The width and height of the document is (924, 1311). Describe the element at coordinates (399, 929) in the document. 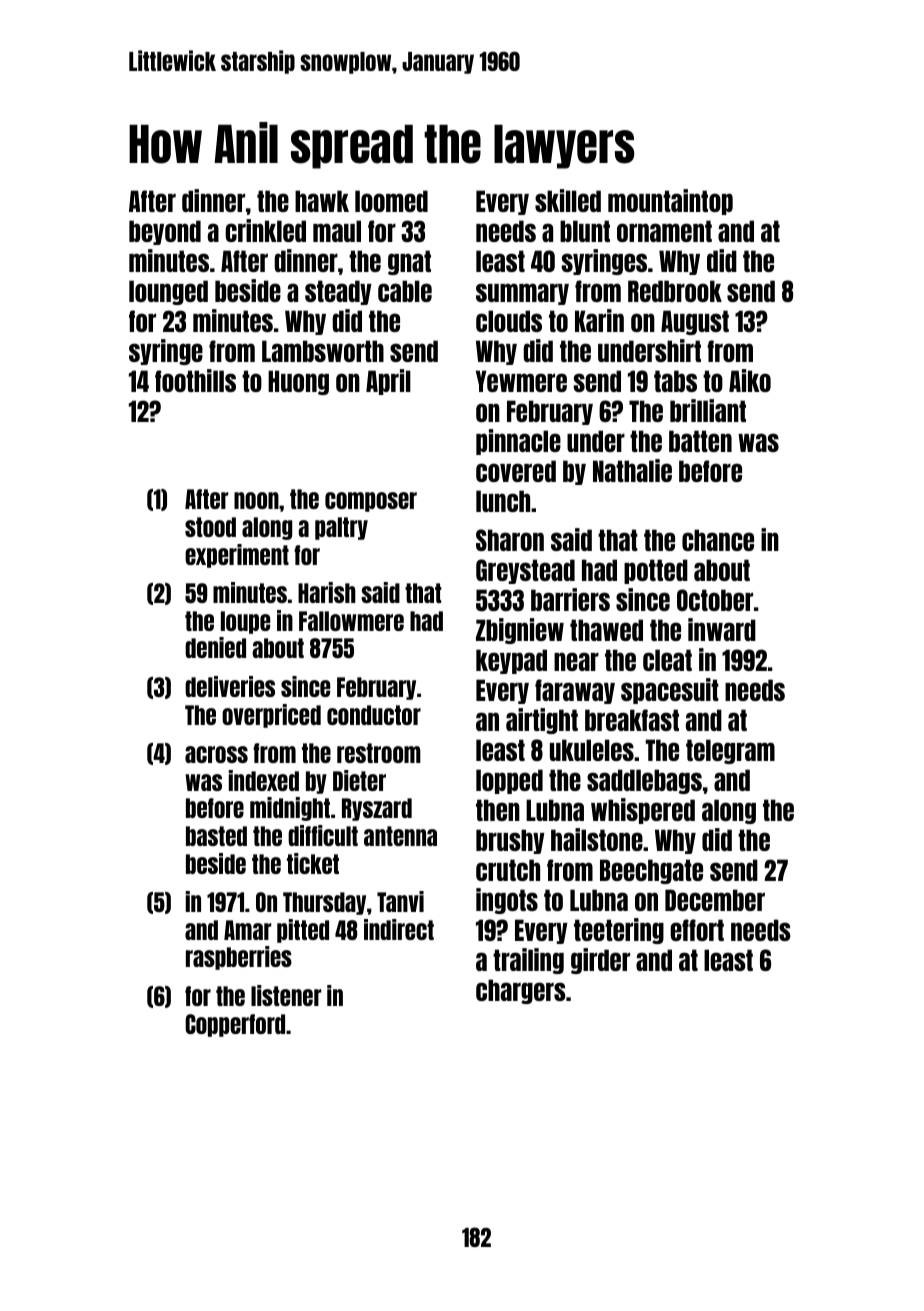

I see `indirect` at that location.
